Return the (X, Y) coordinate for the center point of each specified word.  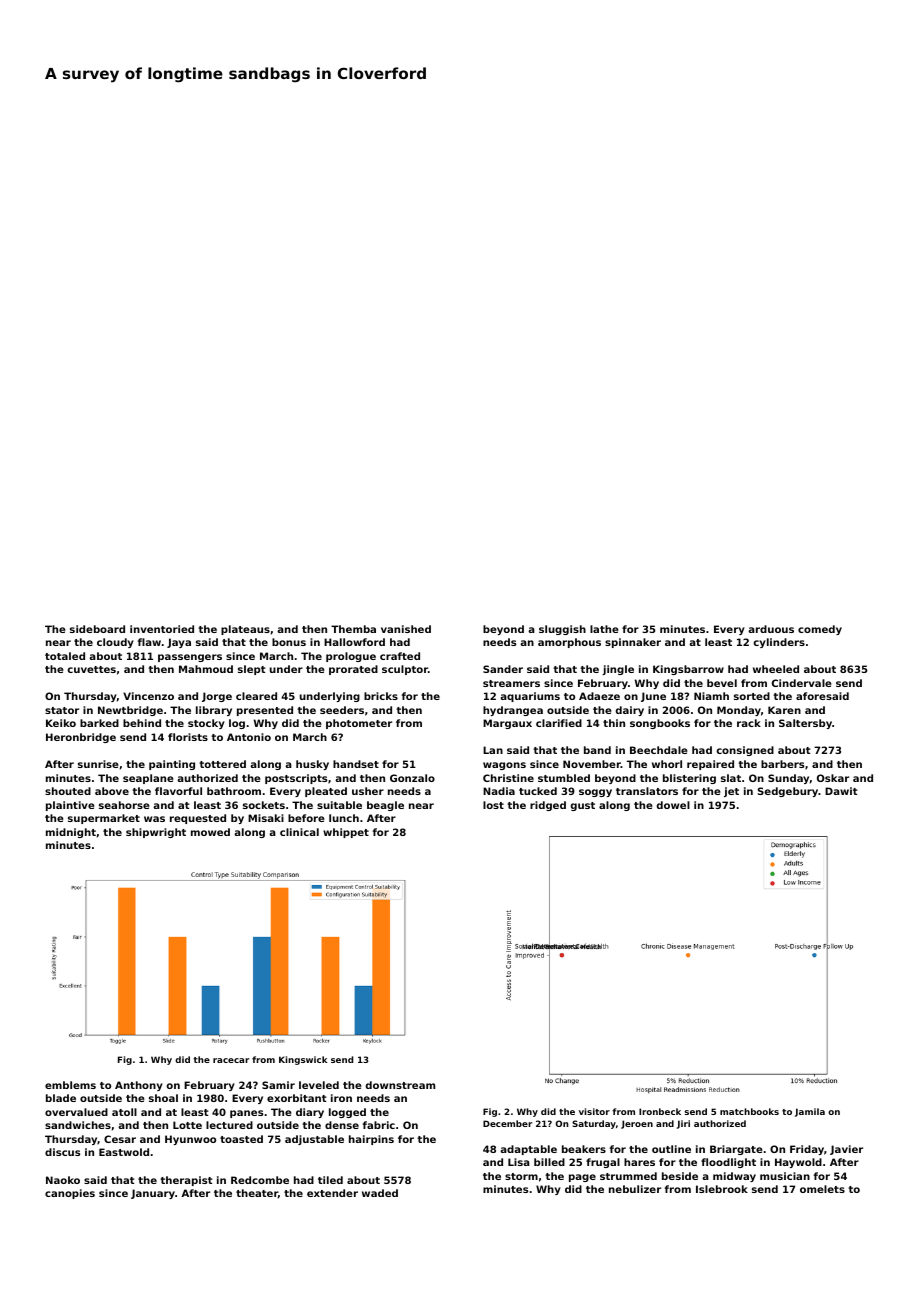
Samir (278, 1085)
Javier (846, 1150)
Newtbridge (130, 711)
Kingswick (303, 1060)
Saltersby (805, 724)
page (582, 1178)
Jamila (810, 1112)
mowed (210, 832)
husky (312, 765)
